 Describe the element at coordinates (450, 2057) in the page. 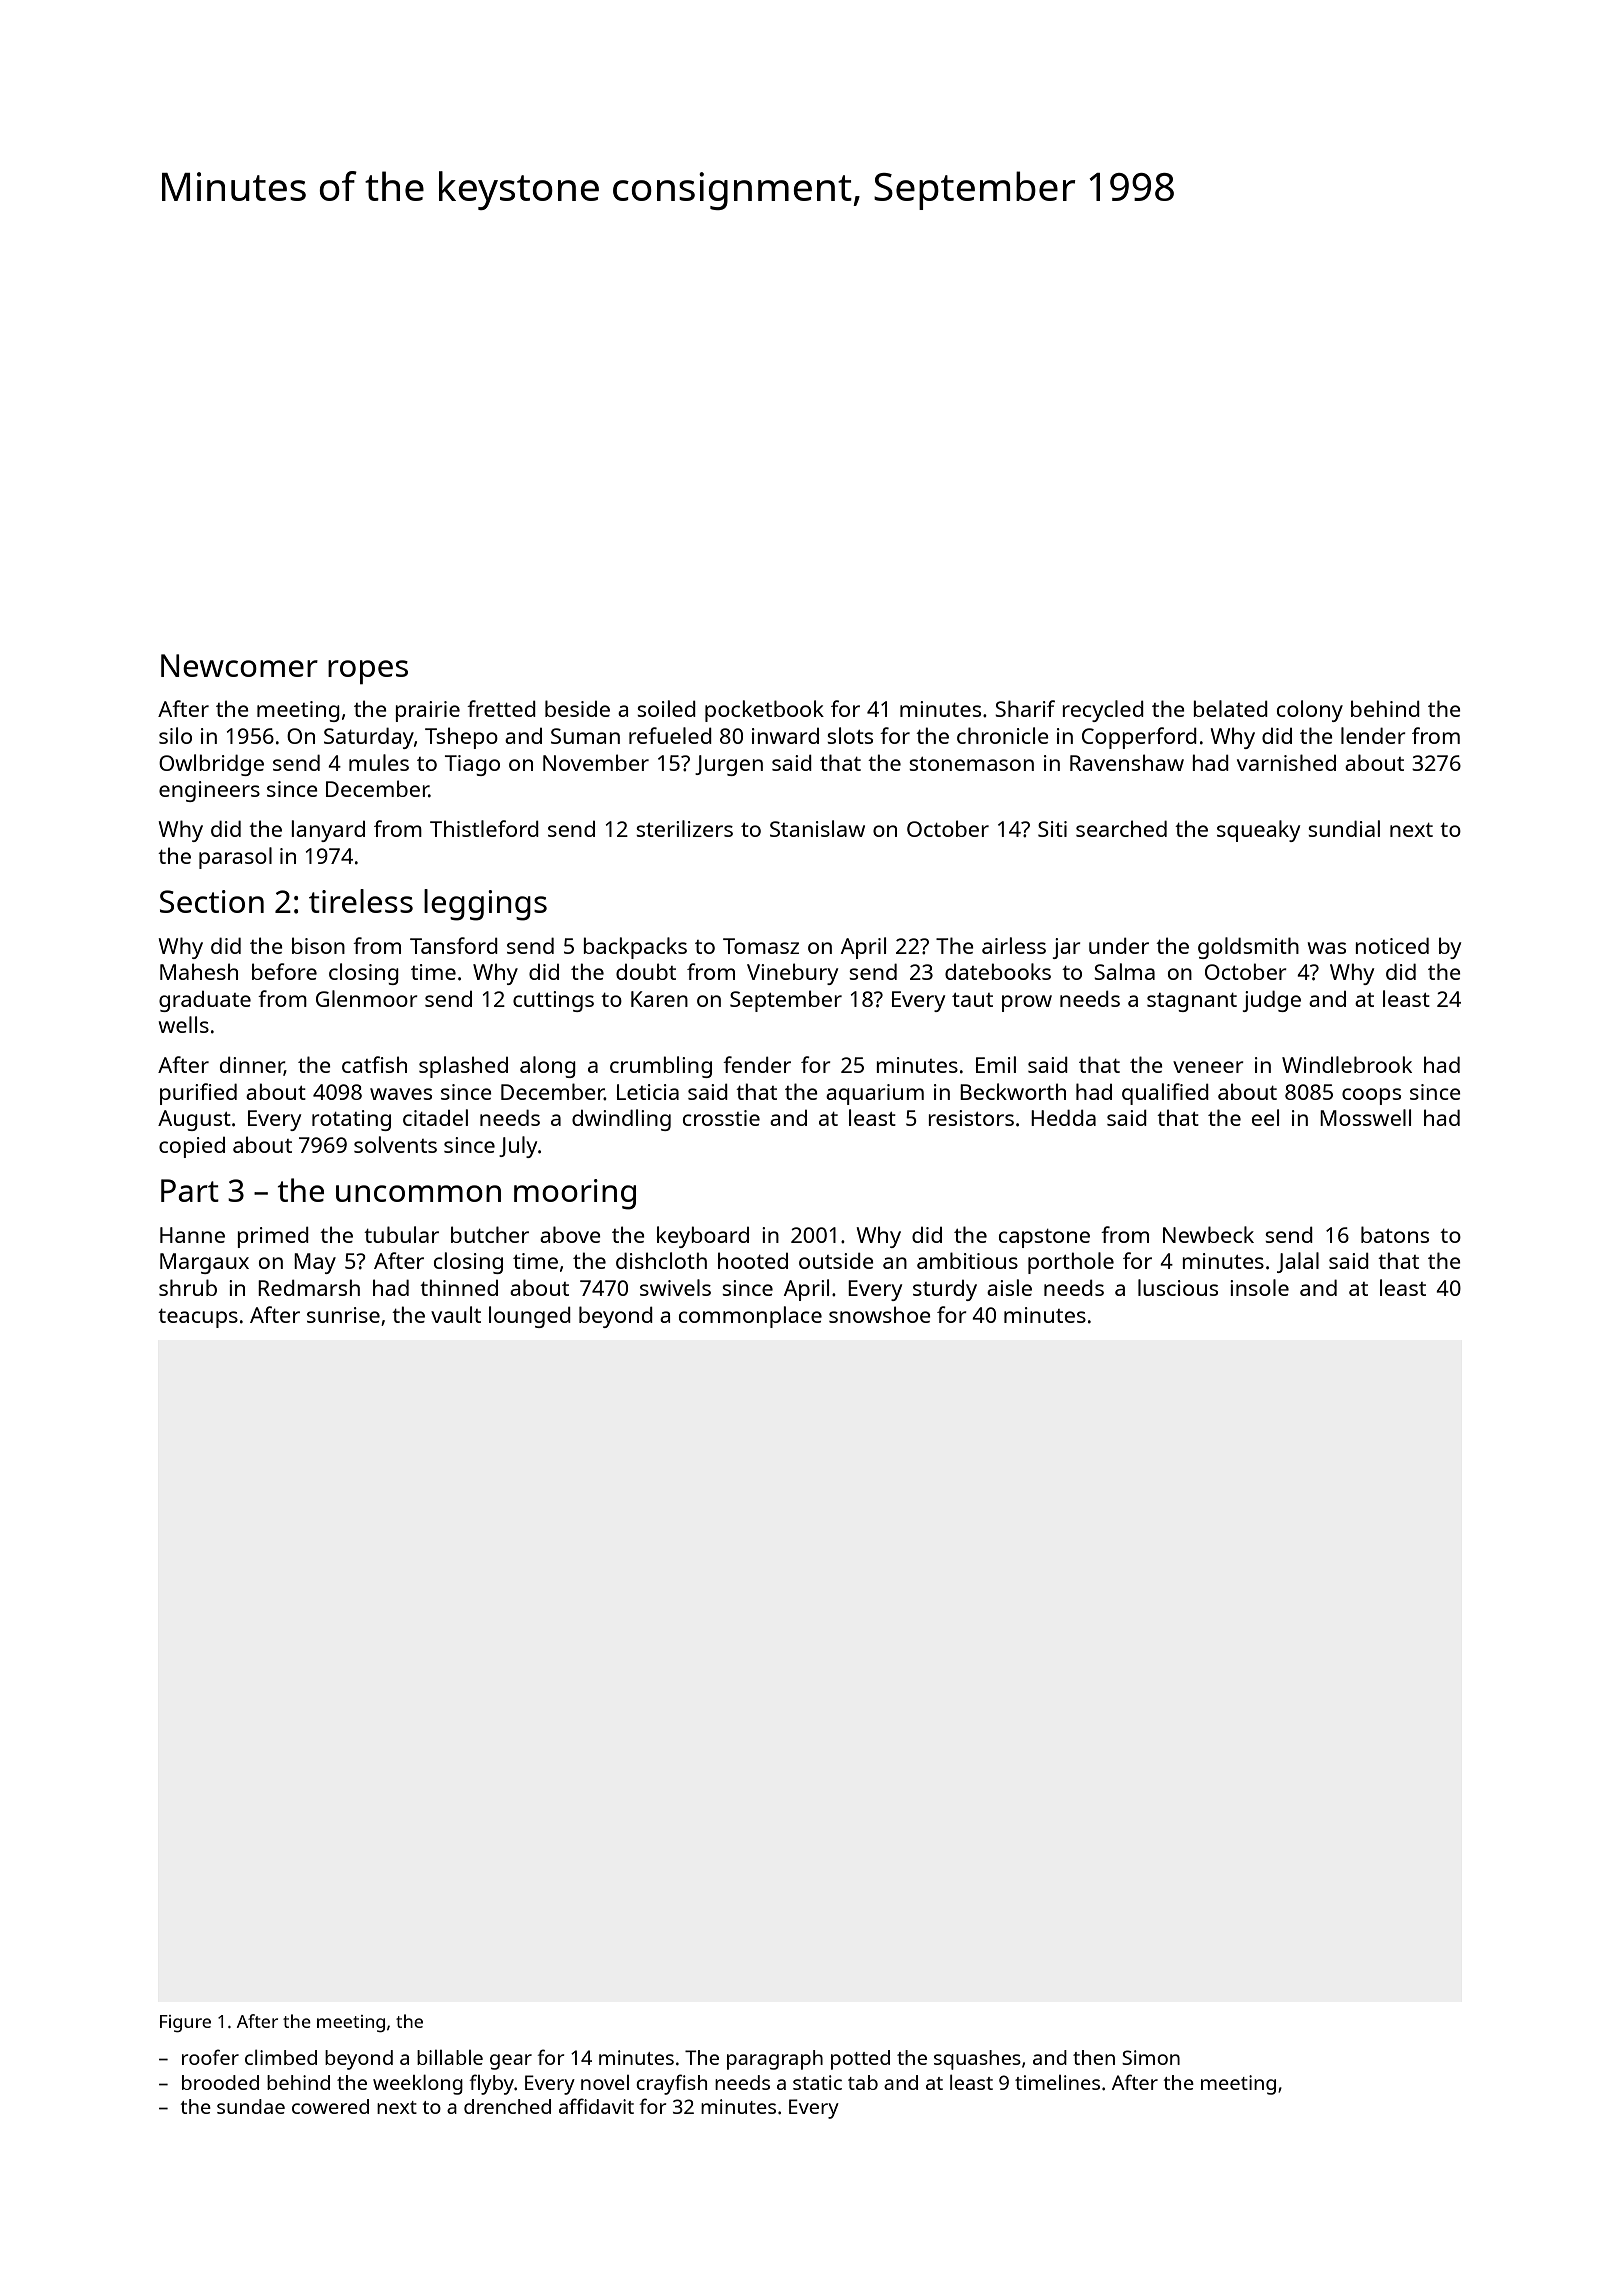

I see `billable` at that location.
